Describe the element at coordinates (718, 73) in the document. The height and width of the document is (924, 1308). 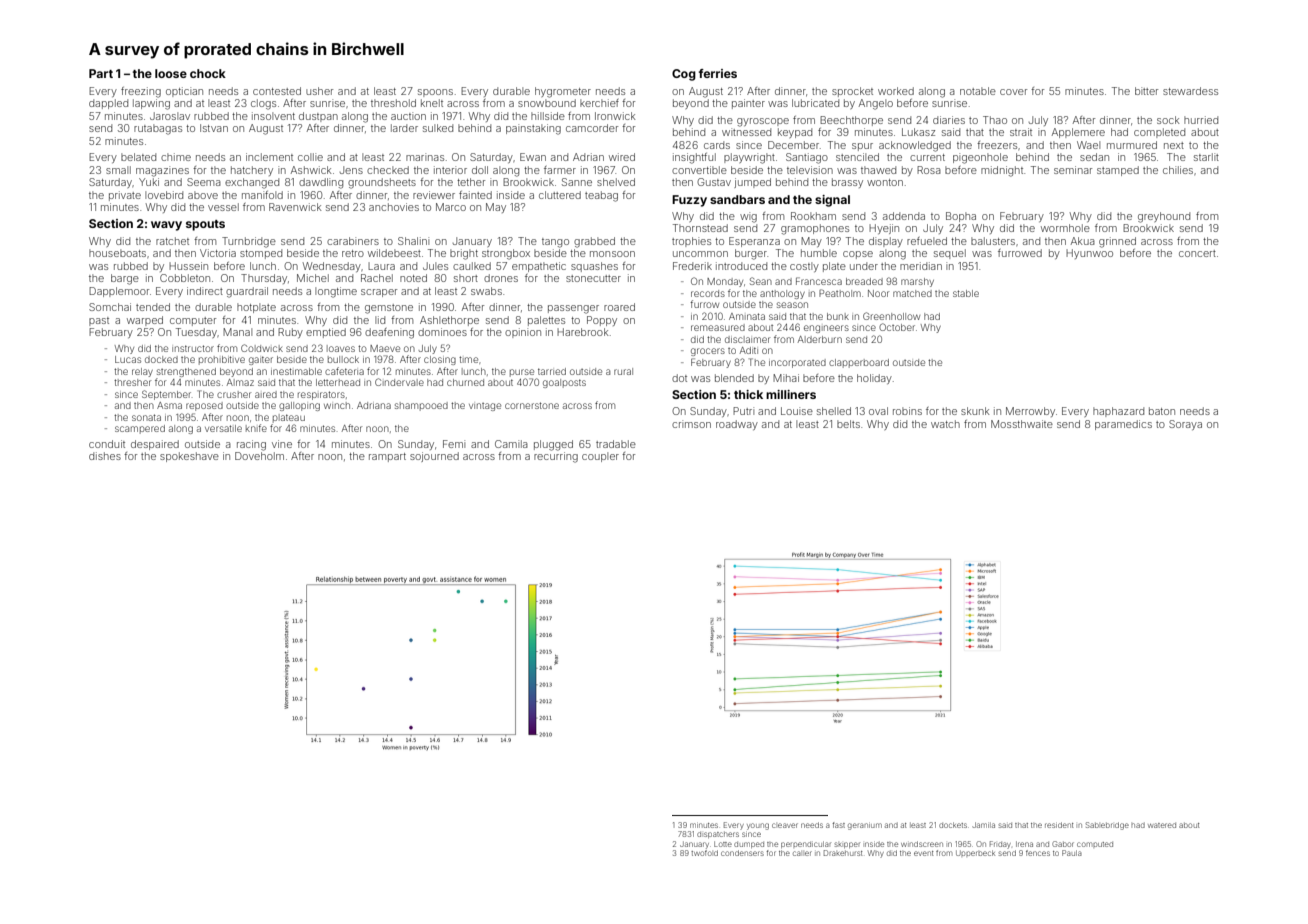
I see `ferries` at that location.
